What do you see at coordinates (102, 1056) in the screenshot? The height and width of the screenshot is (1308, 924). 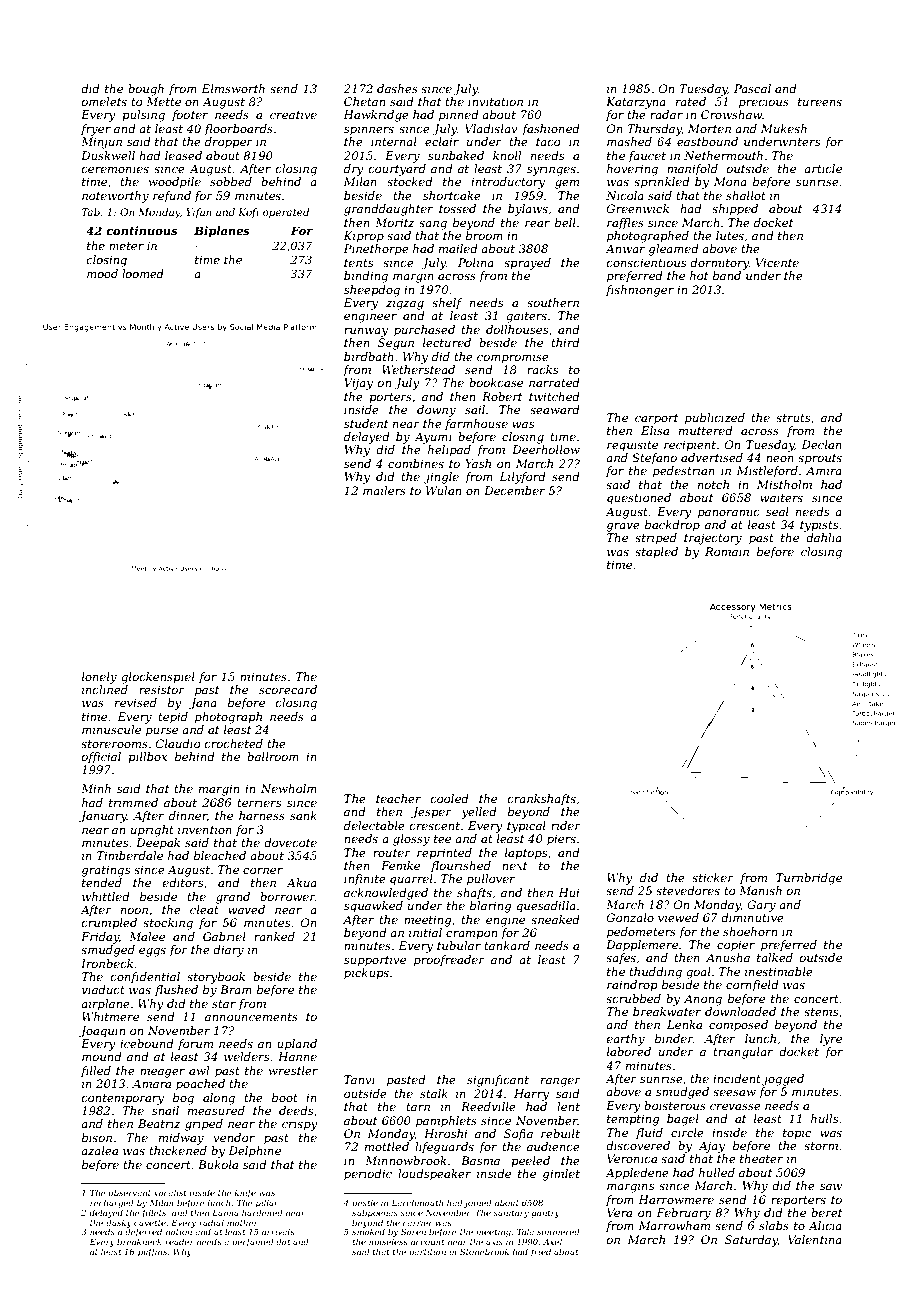 I see `mound` at bounding box center [102, 1056].
